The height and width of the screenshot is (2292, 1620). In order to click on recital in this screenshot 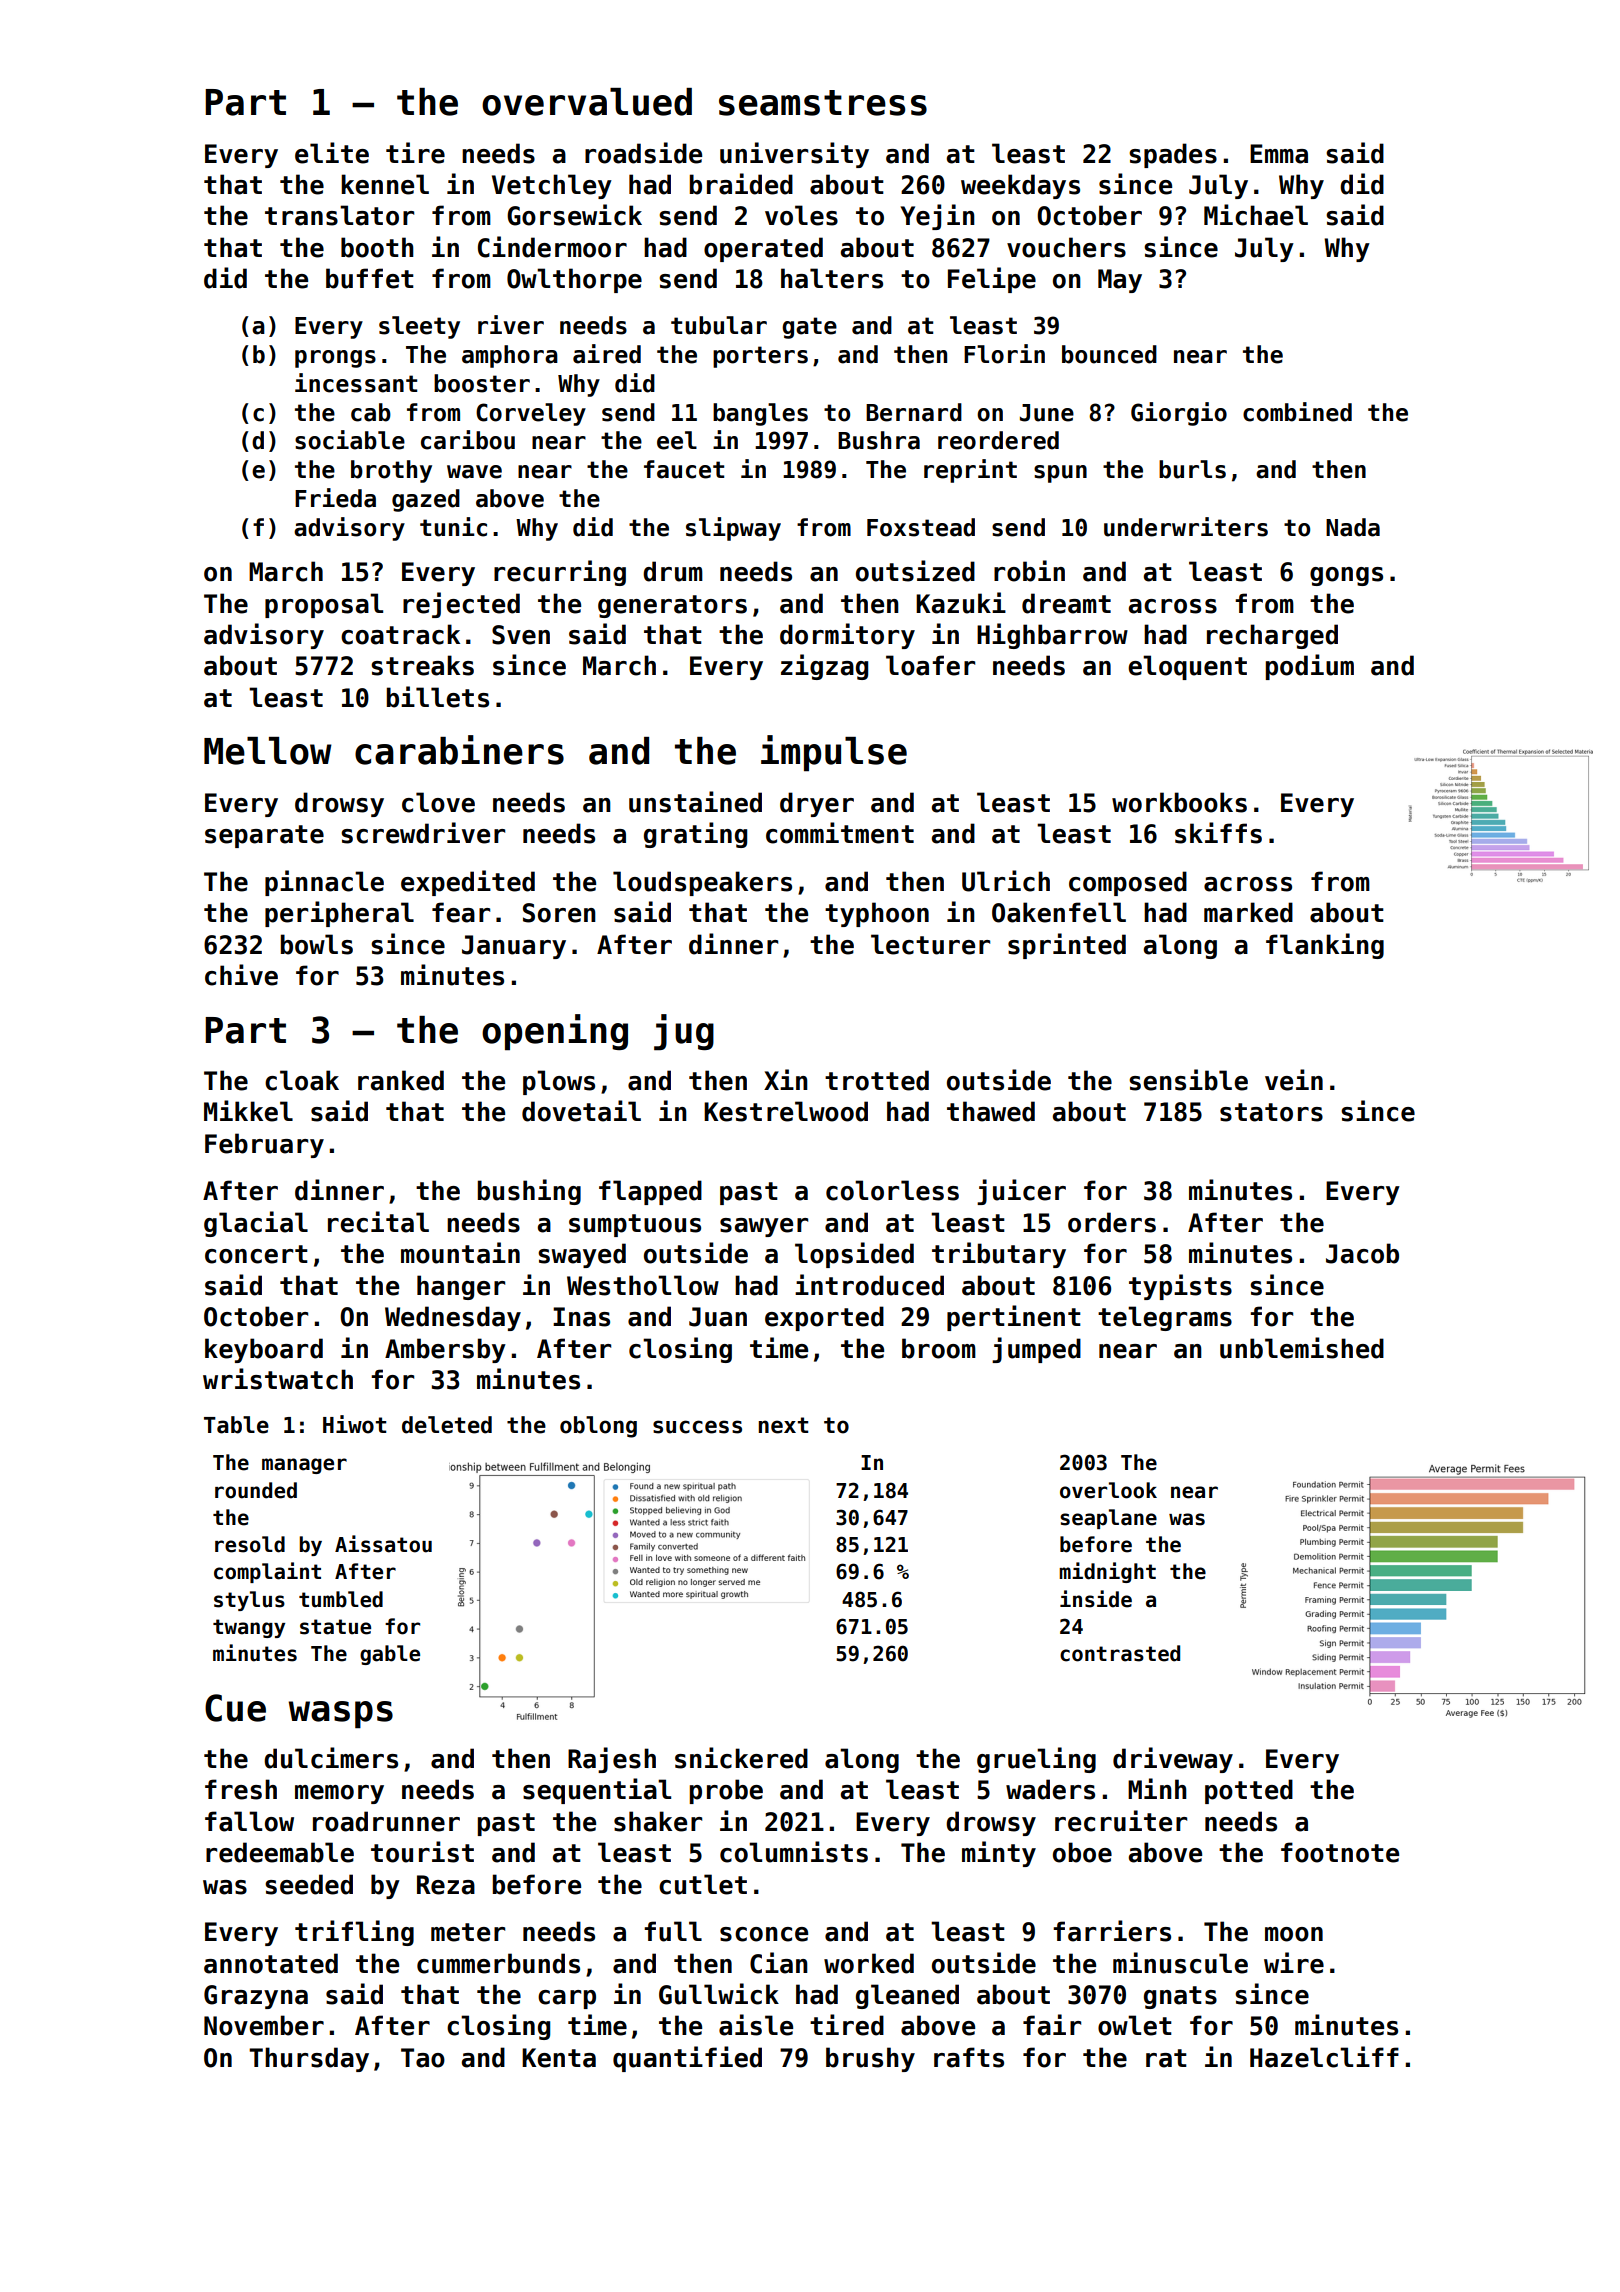, I will do `click(378, 1222)`.
